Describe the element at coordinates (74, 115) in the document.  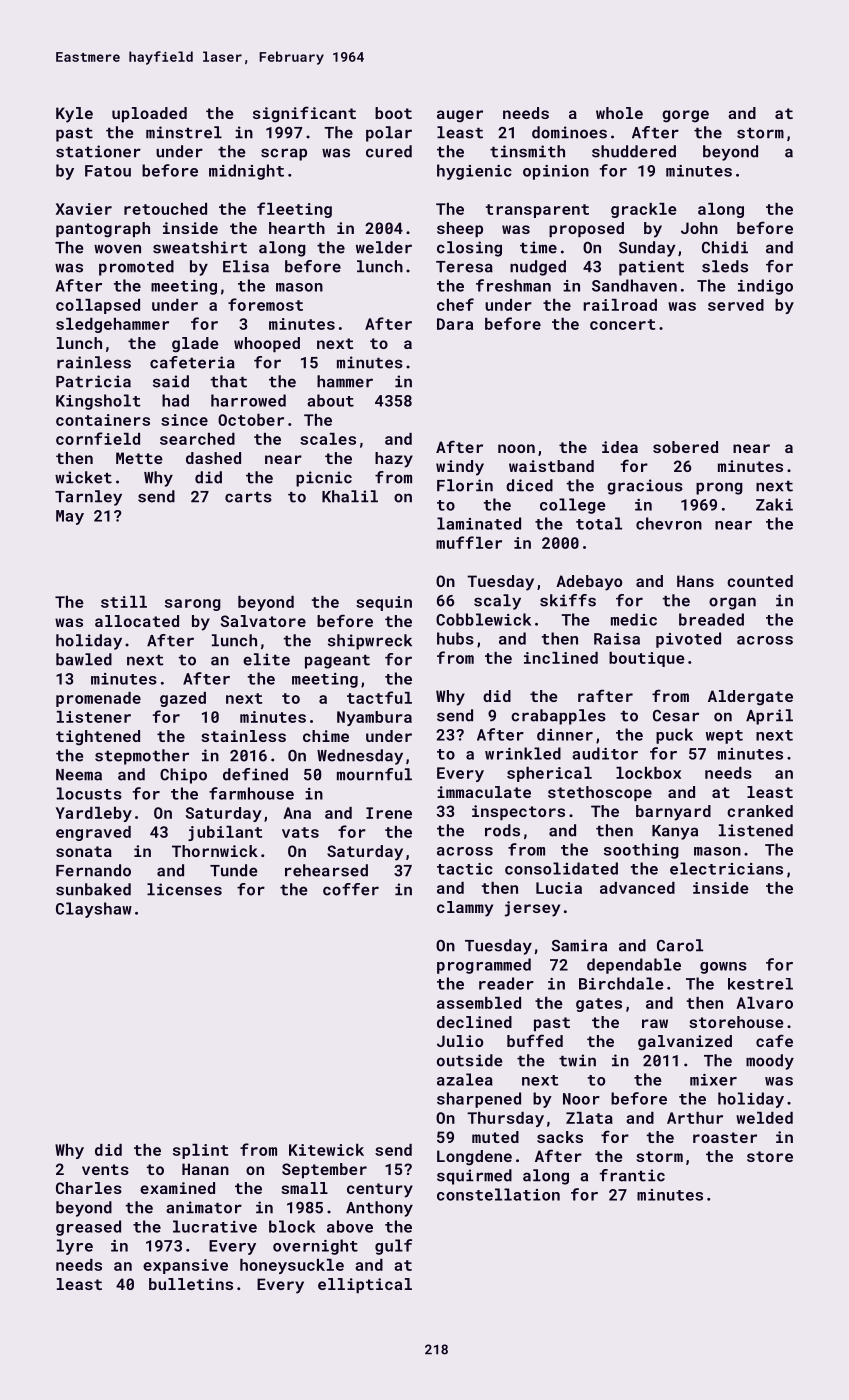
I see `Kyle` at that location.
